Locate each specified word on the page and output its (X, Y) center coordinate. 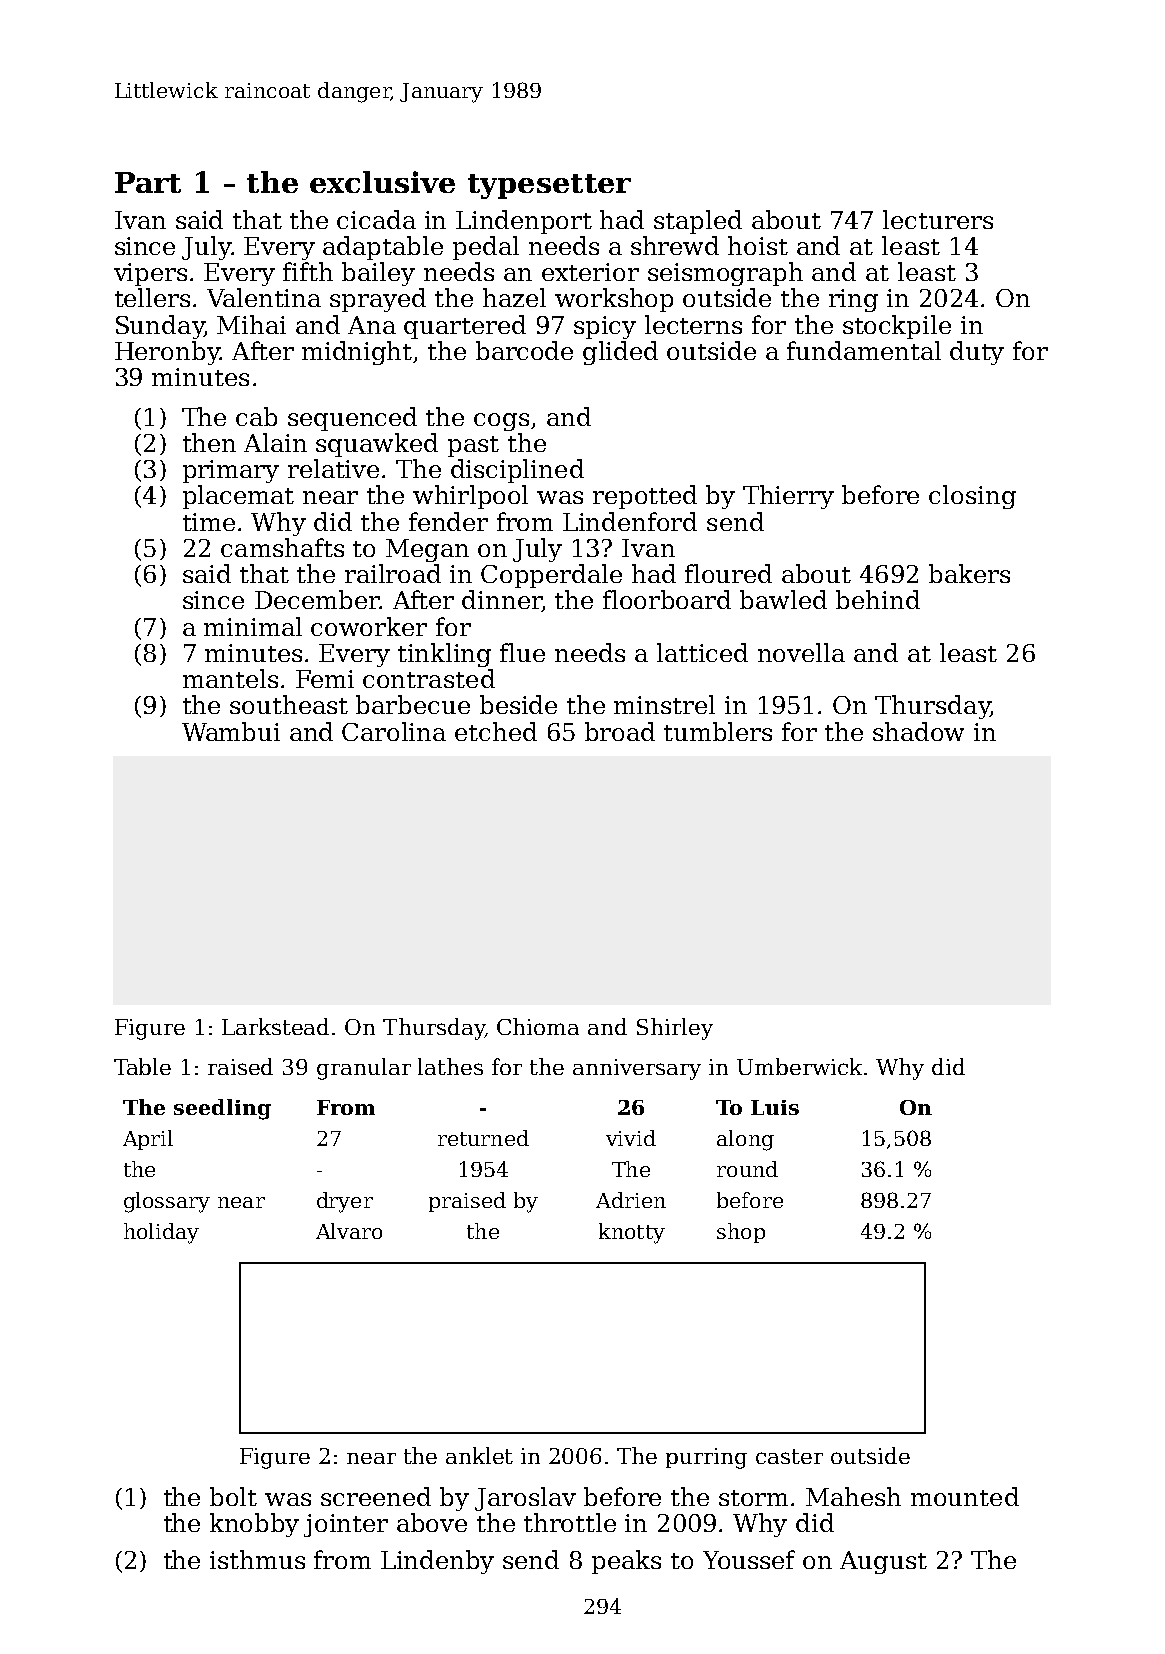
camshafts (282, 547)
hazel (514, 297)
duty (977, 353)
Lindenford (630, 521)
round (747, 1169)
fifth (308, 271)
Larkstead (275, 1026)
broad (620, 731)
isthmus (257, 1559)
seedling (222, 1109)
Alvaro (349, 1231)
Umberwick (799, 1066)
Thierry (788, 497)
